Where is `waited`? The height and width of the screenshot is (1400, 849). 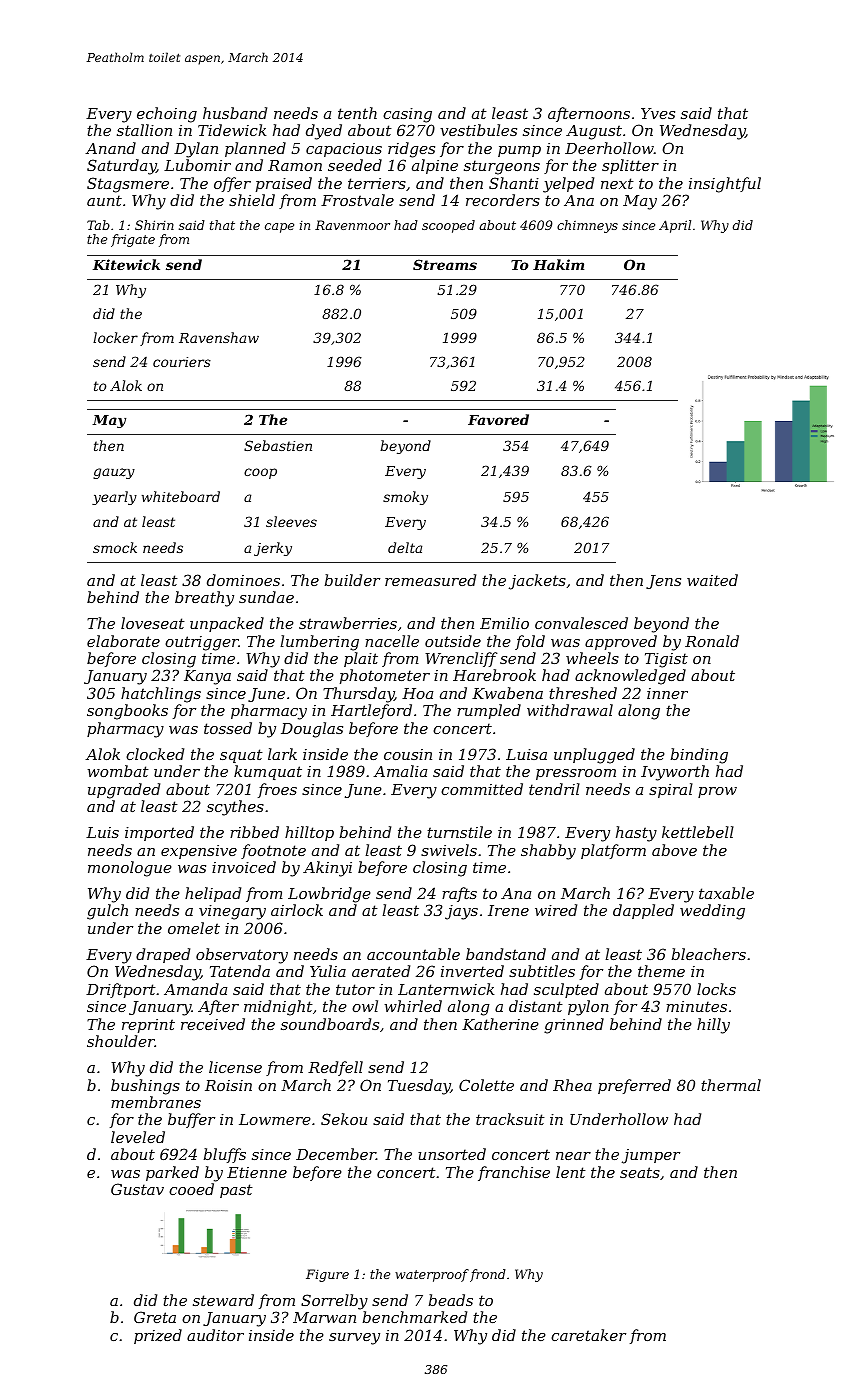 waited is located at coordinates (712, 580).
